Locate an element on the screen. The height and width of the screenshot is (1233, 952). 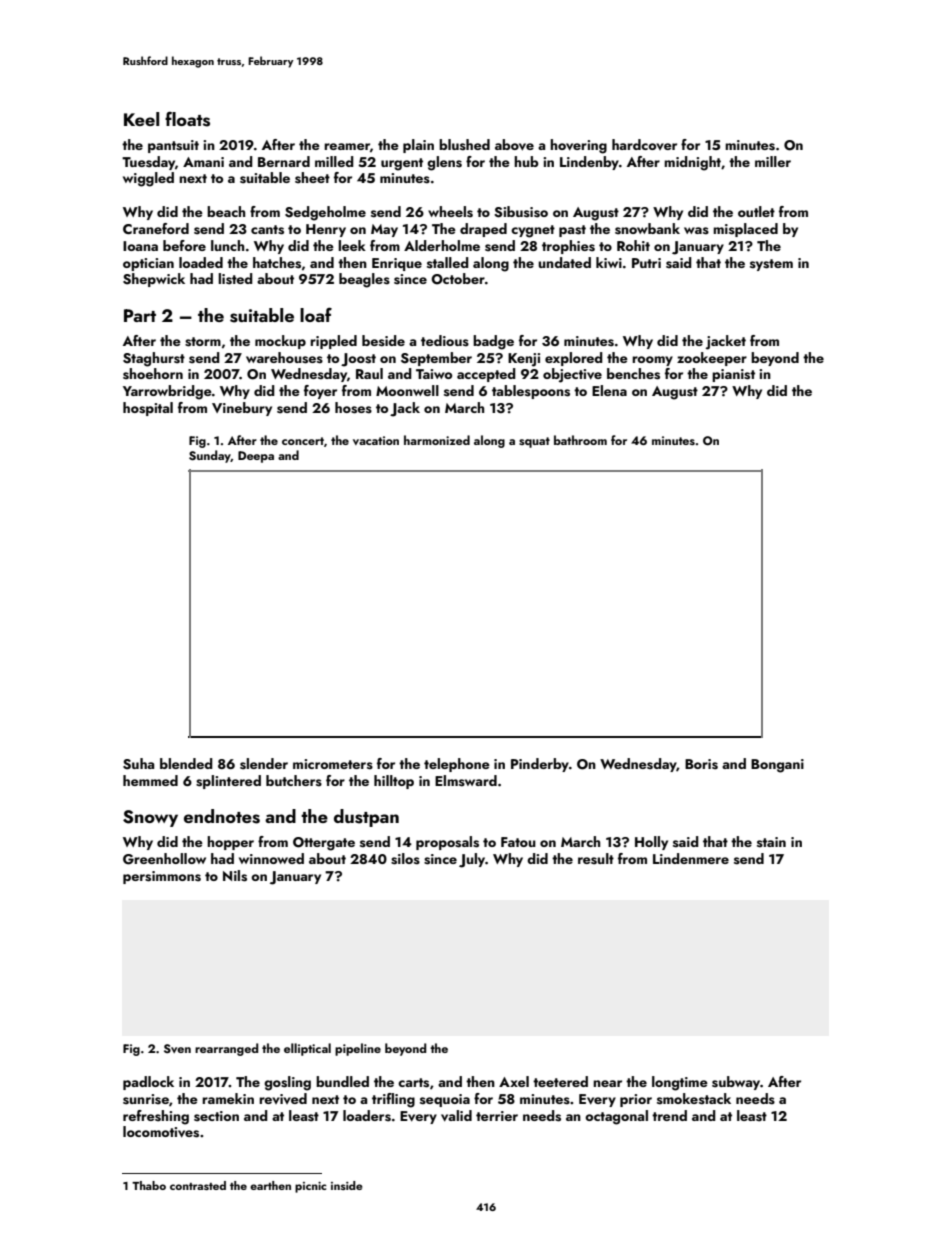
picnic is located at coordinates (311, 1187).
